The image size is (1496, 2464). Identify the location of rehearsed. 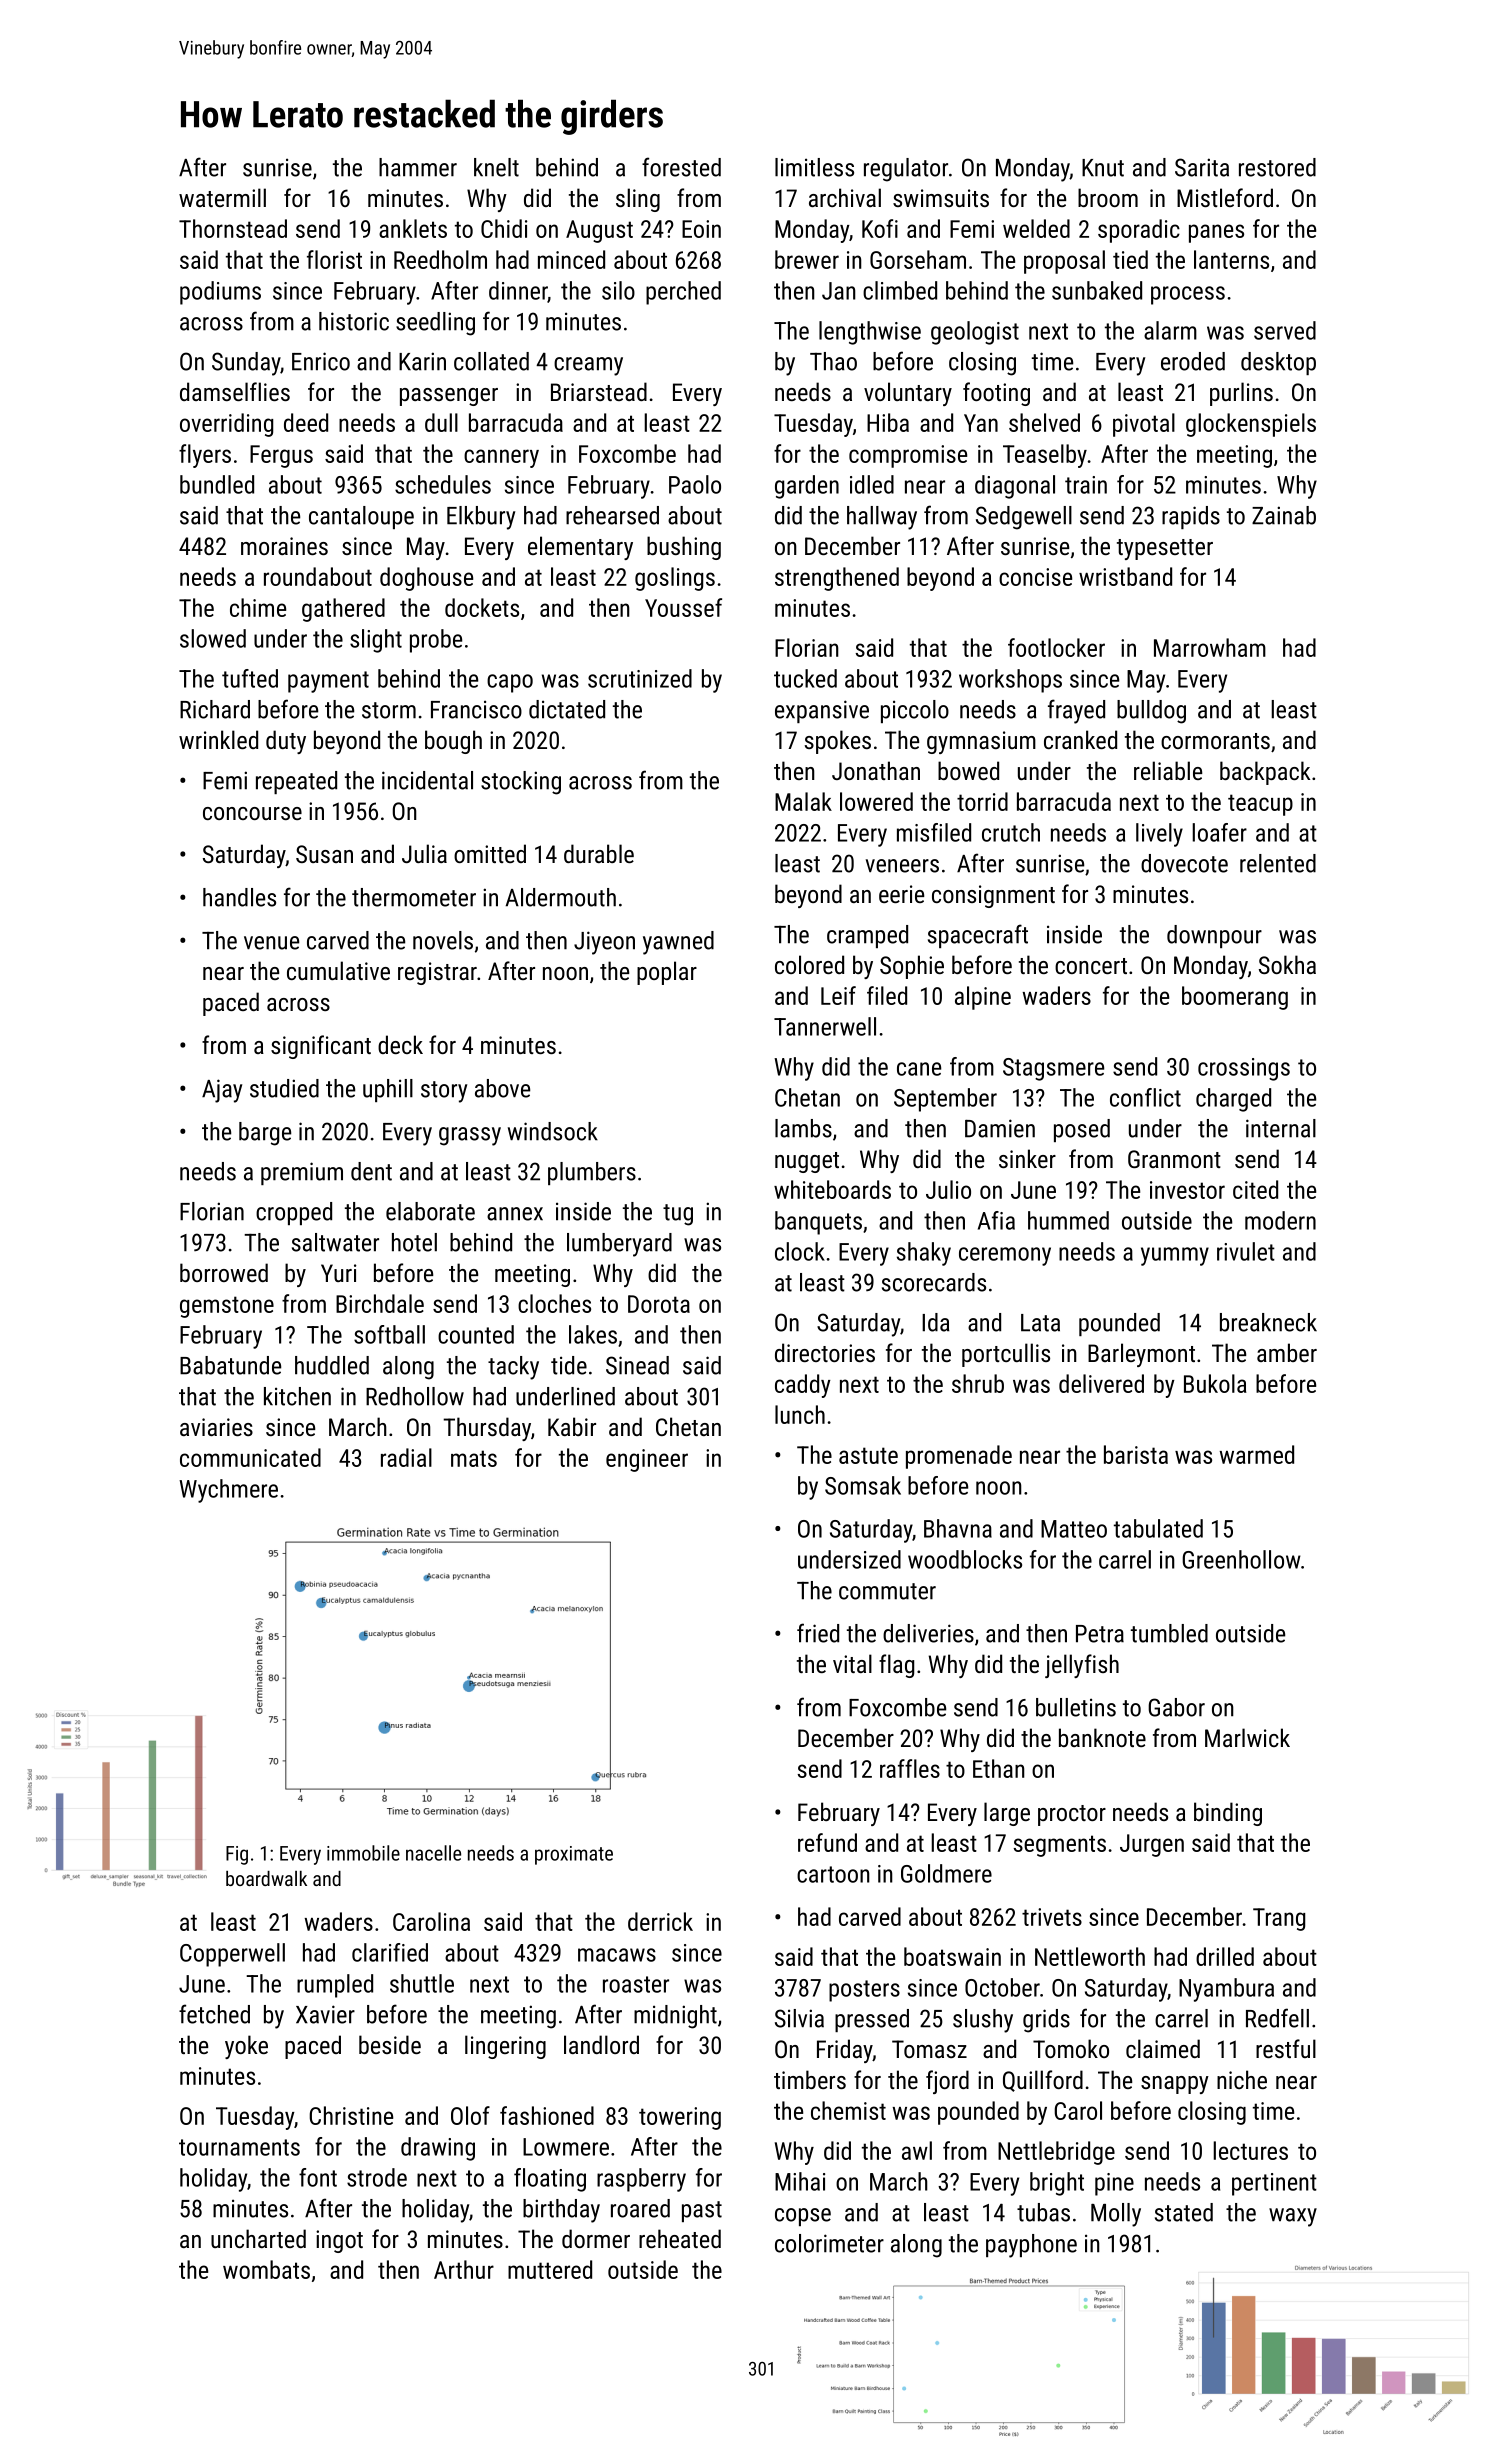
(612, 515).
